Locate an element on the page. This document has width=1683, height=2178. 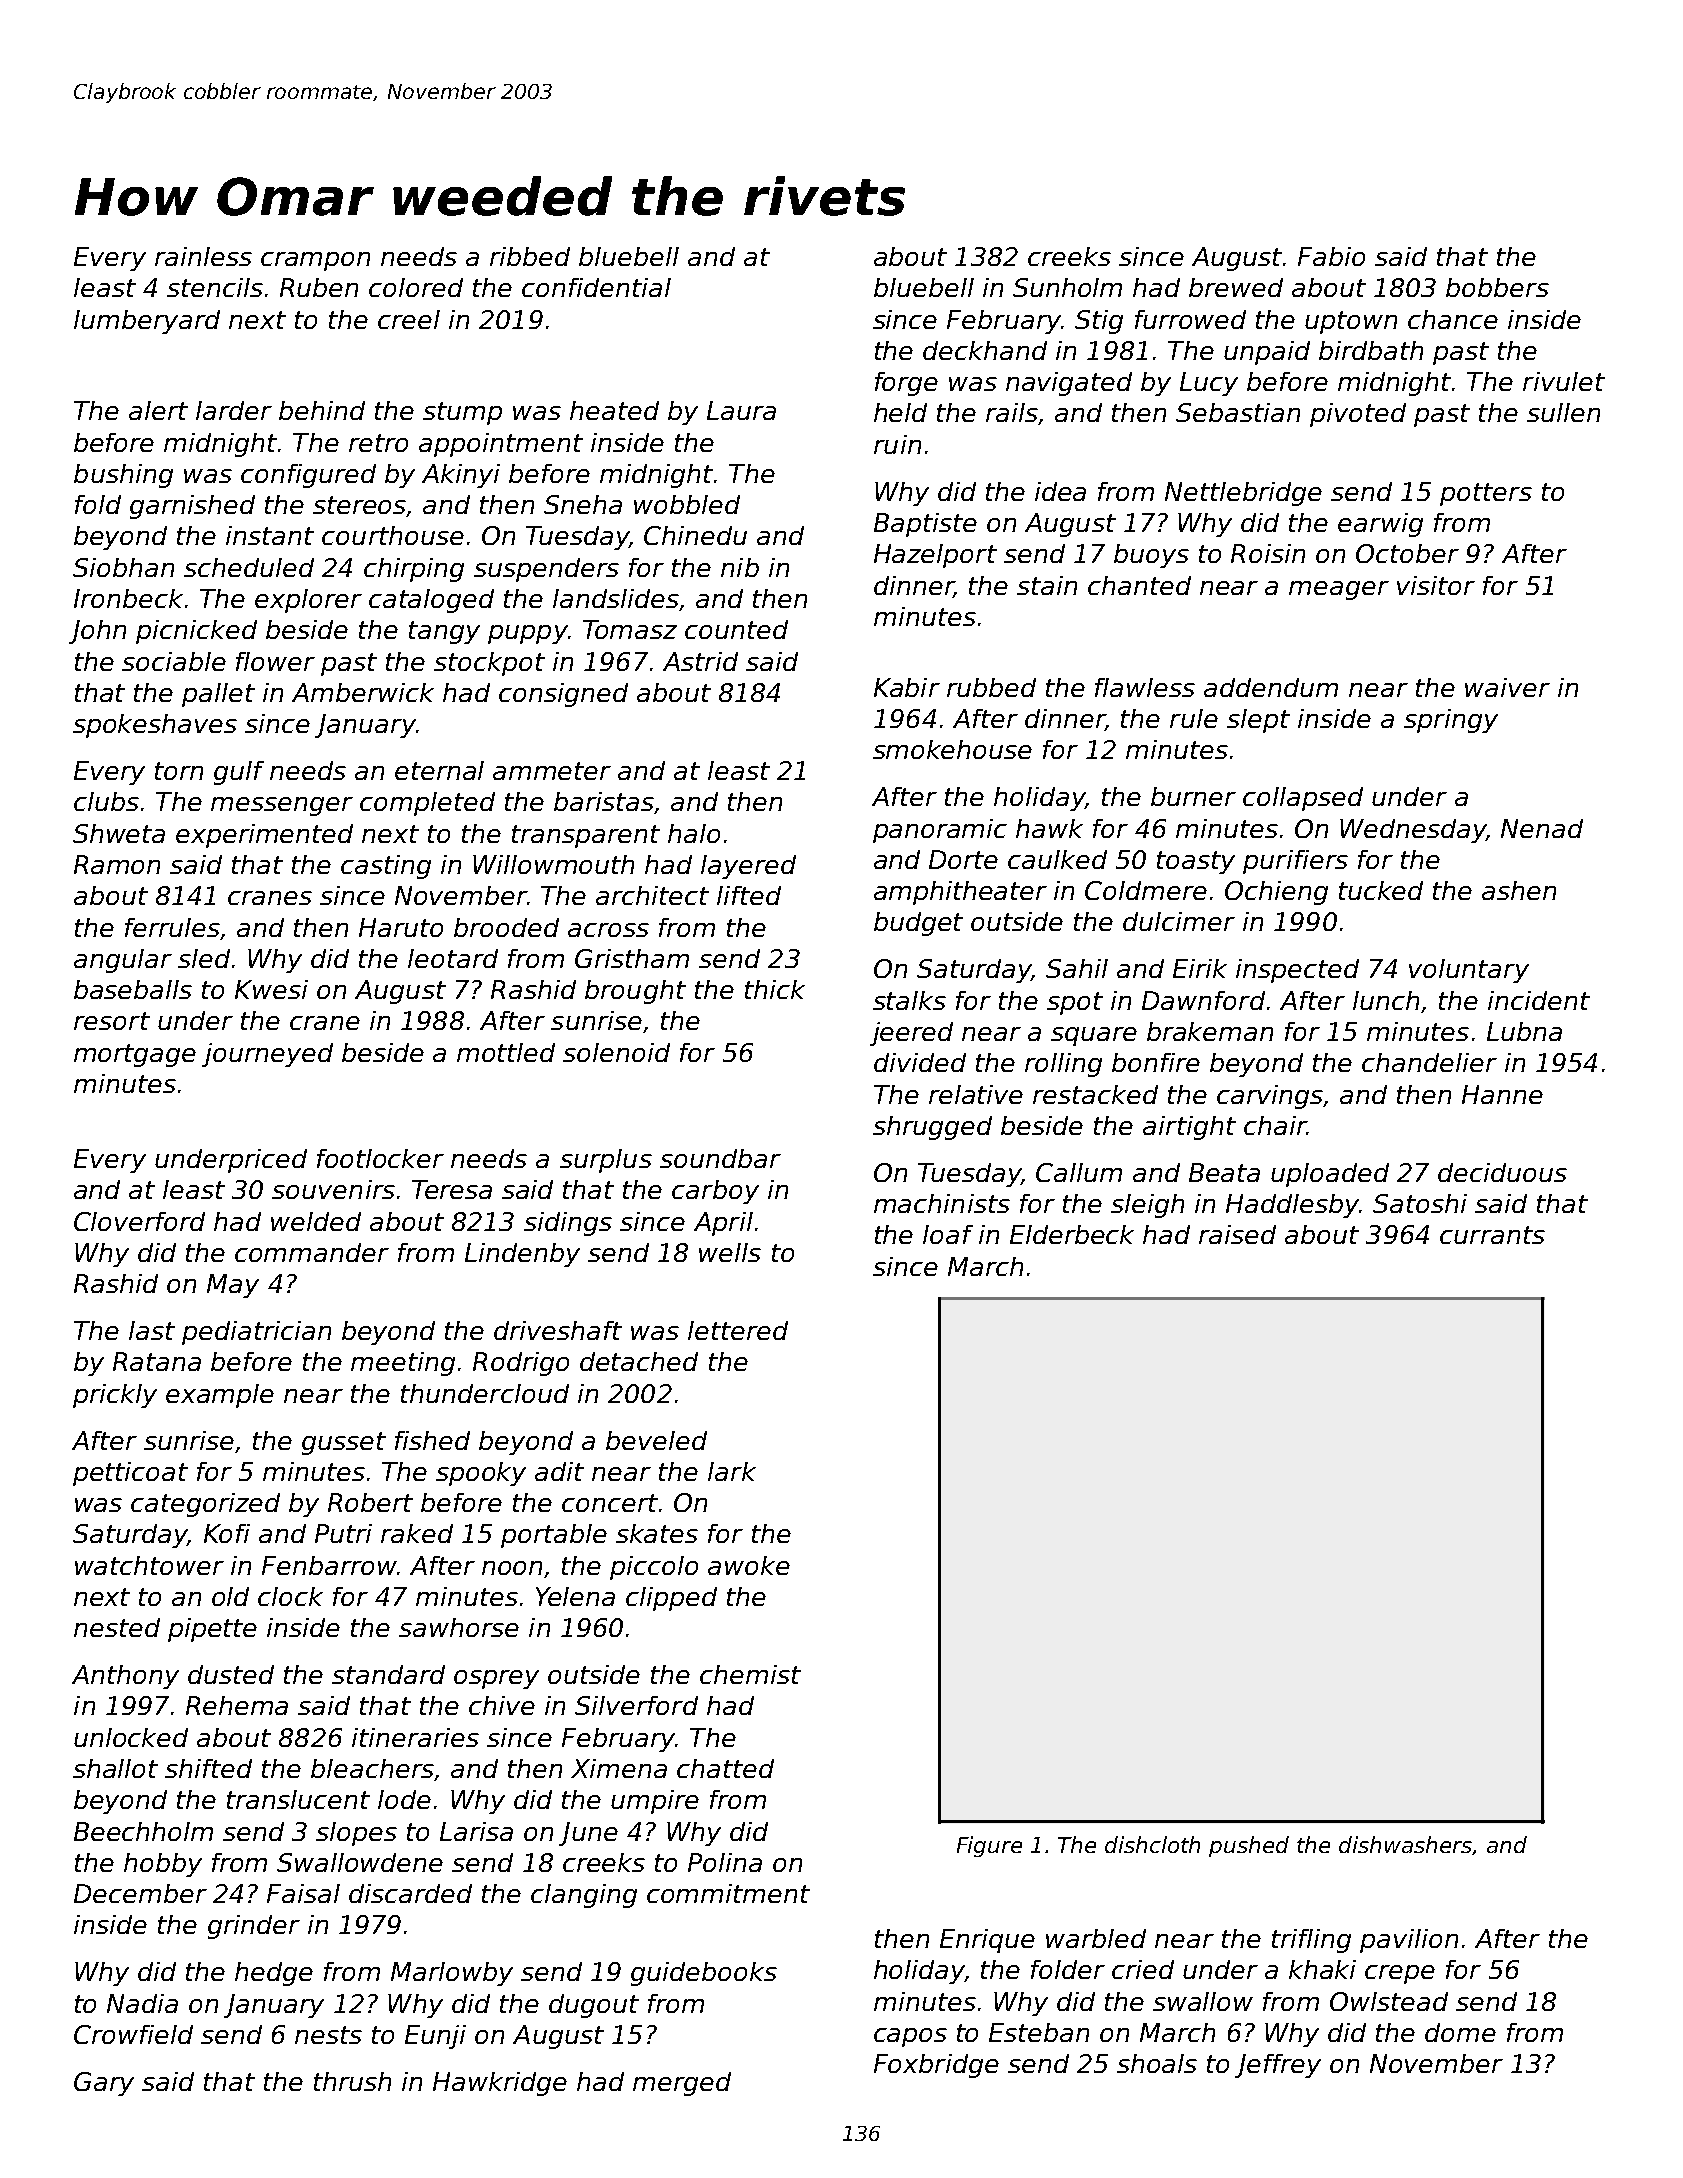
raised is located at coordinates (1237, 1234).
